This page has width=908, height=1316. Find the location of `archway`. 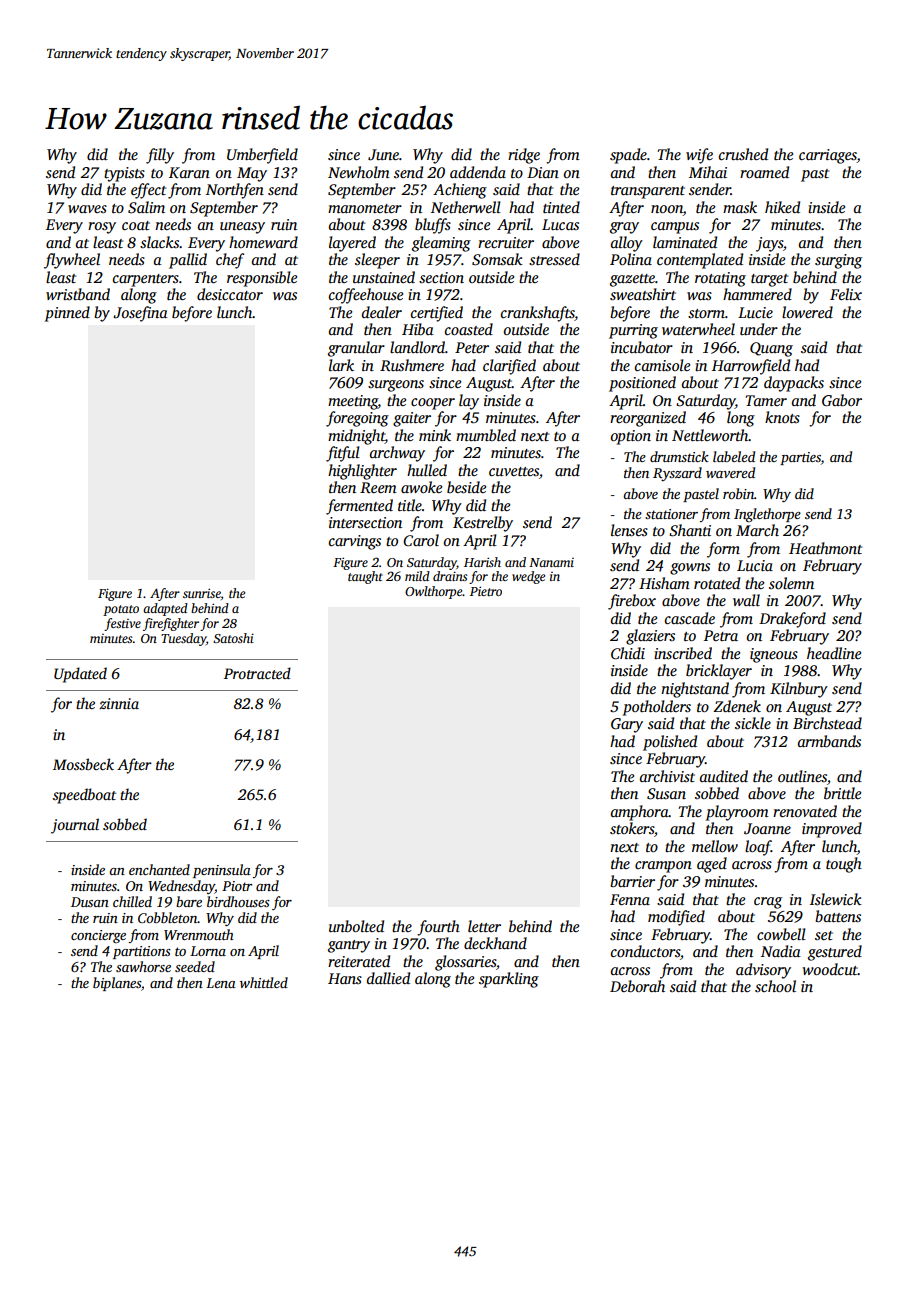

archway is located at coordinates (397, 454).
